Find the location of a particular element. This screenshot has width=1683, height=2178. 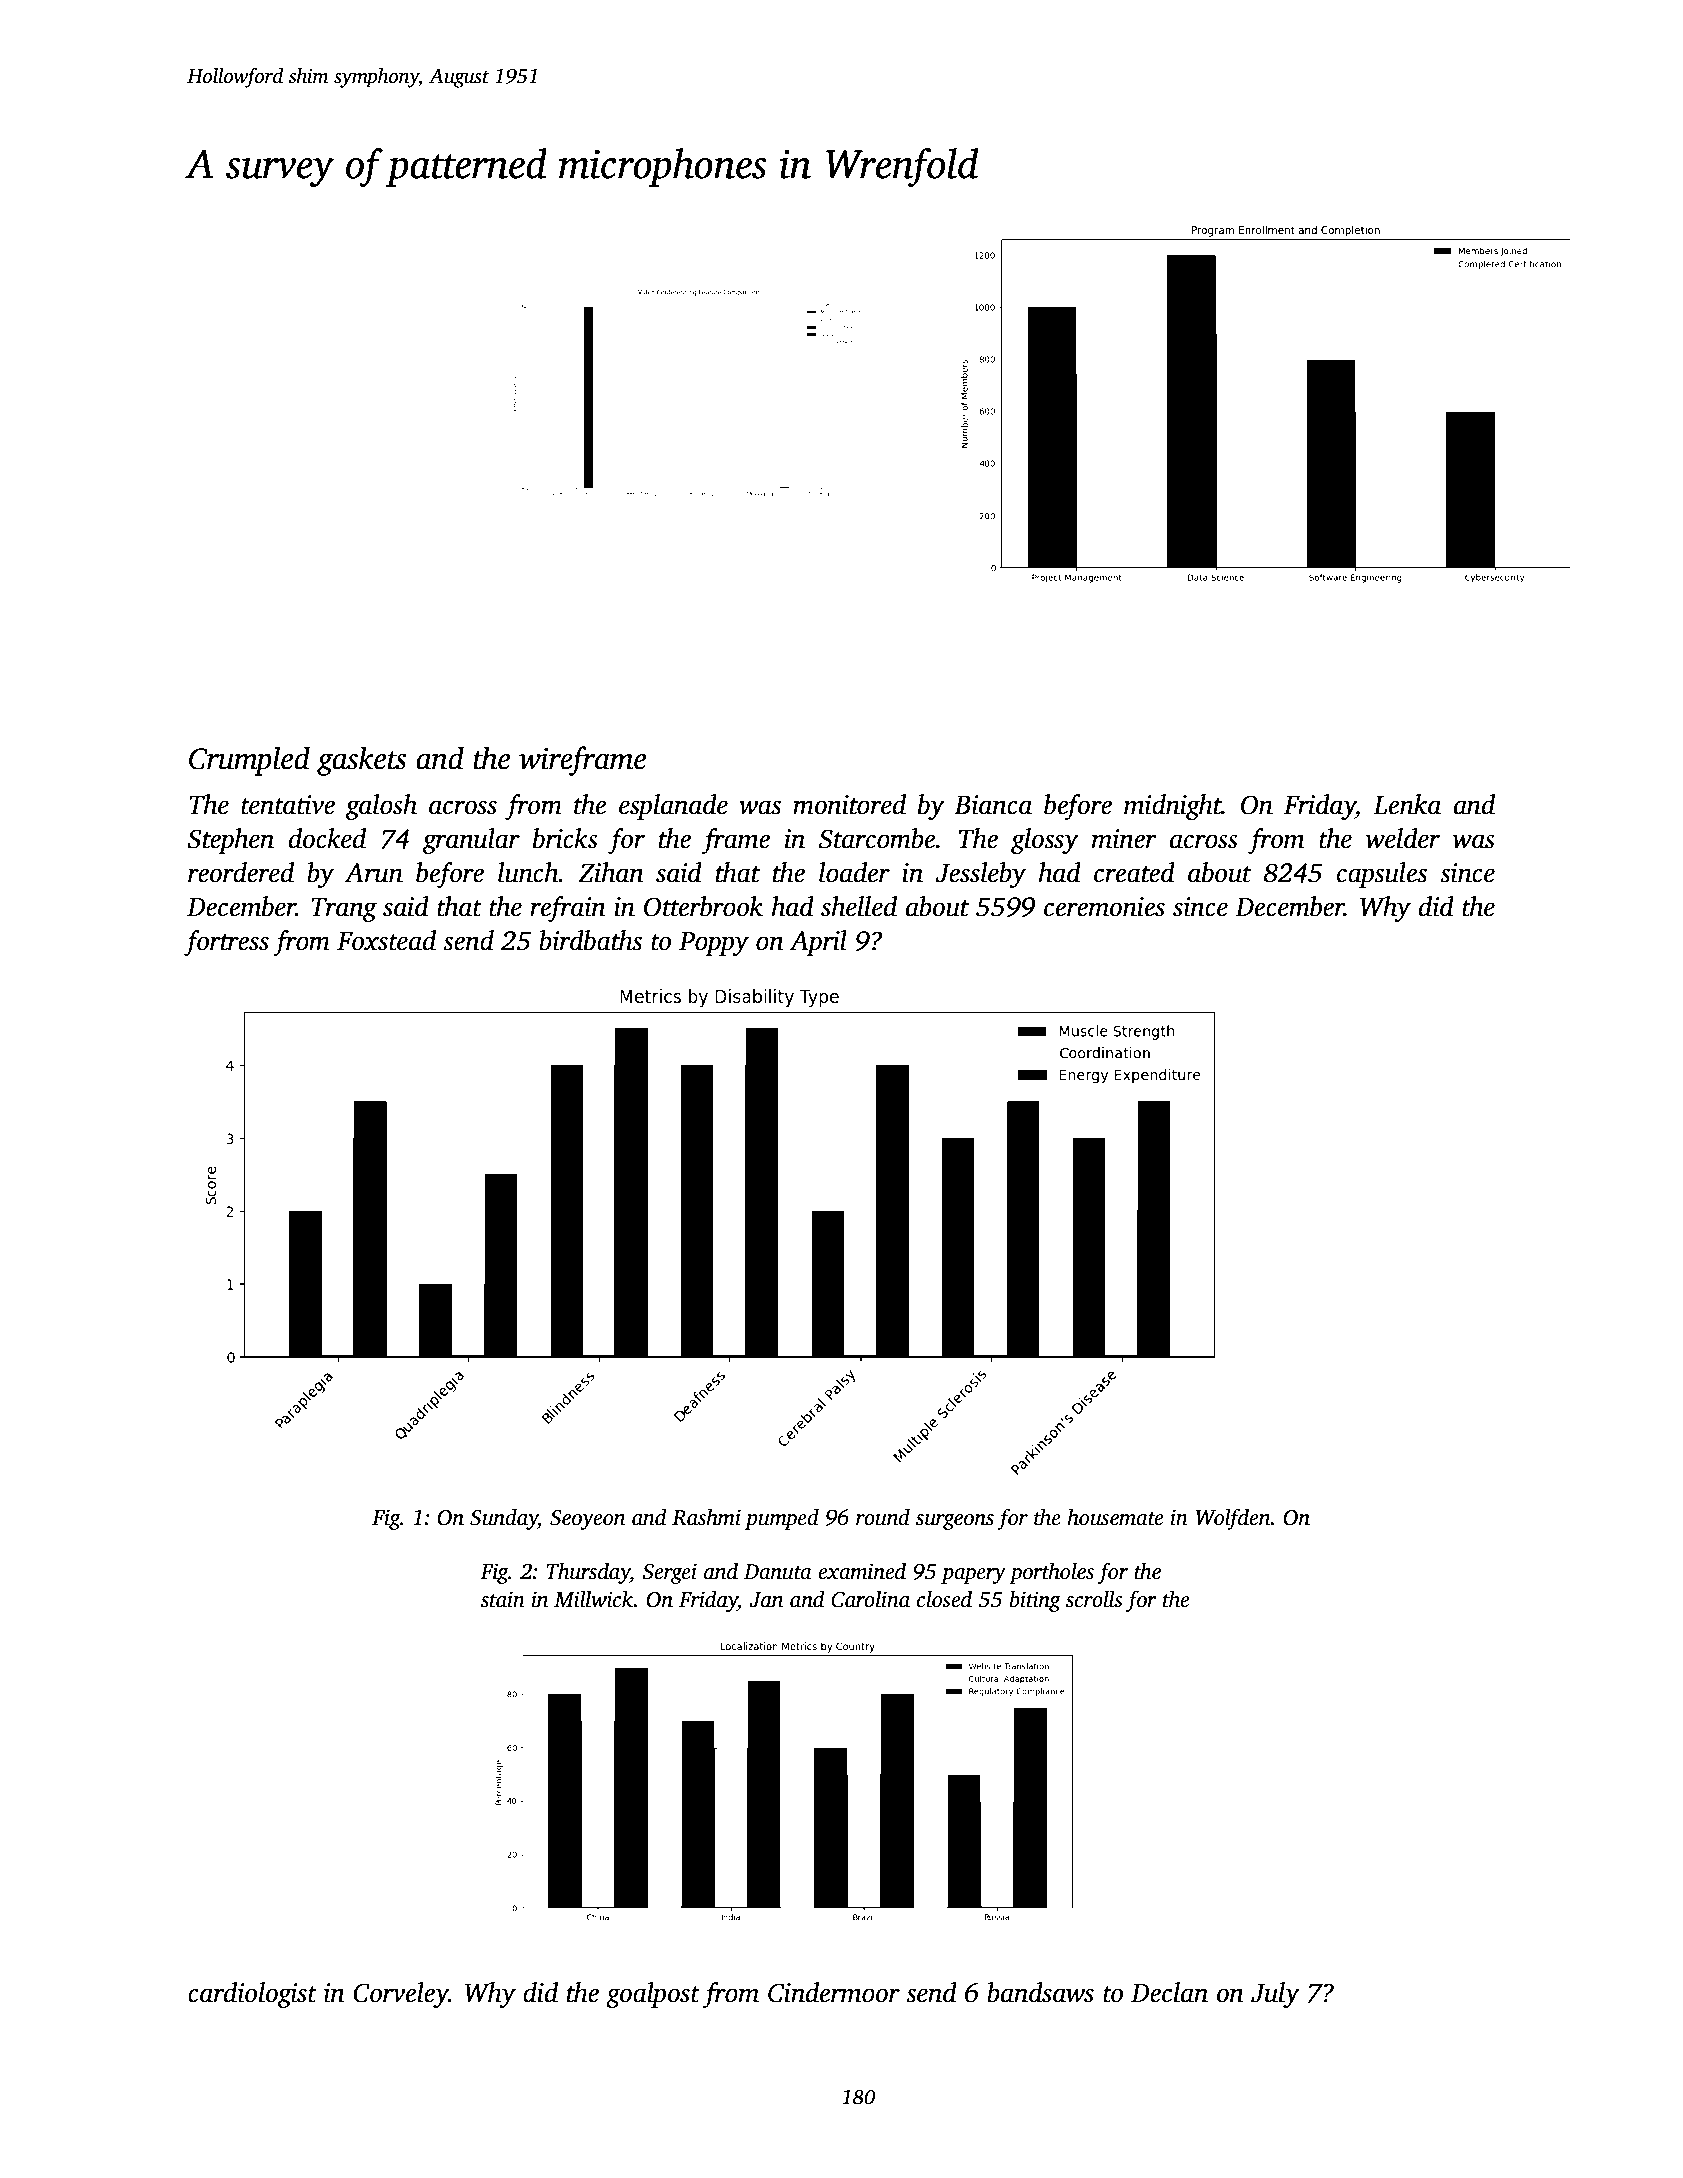

Lenka is located at coordinates (1407, 804).
